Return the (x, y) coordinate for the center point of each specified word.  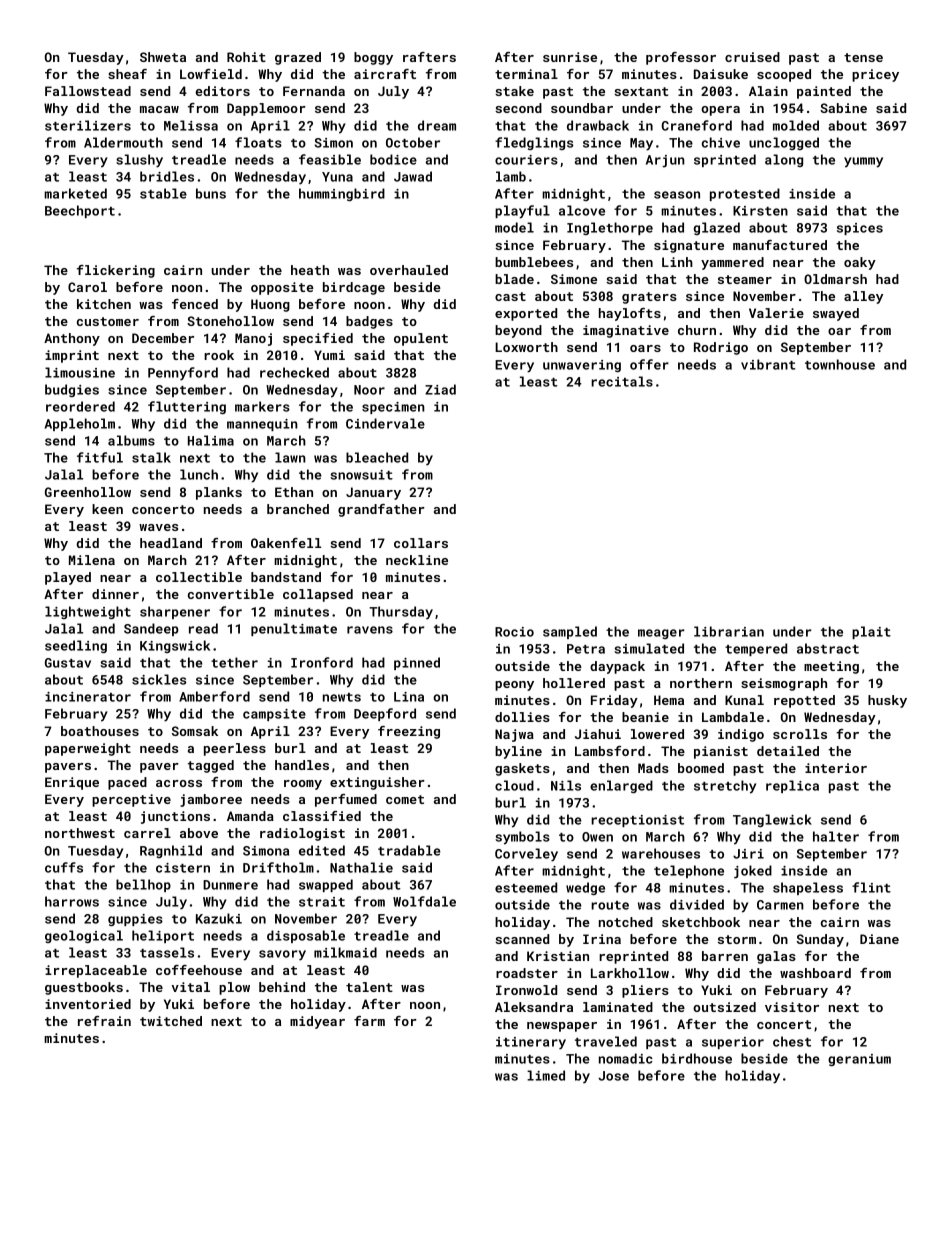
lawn (290, 457)
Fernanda (314, 91)
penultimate (294, 629)
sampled (570, 632)
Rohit (246, 57)
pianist (721, 752)
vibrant (768, 364)
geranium (859, 1060)
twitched (171, 1021)
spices (860, 229)
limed (546, 1075)
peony (514, 686)
